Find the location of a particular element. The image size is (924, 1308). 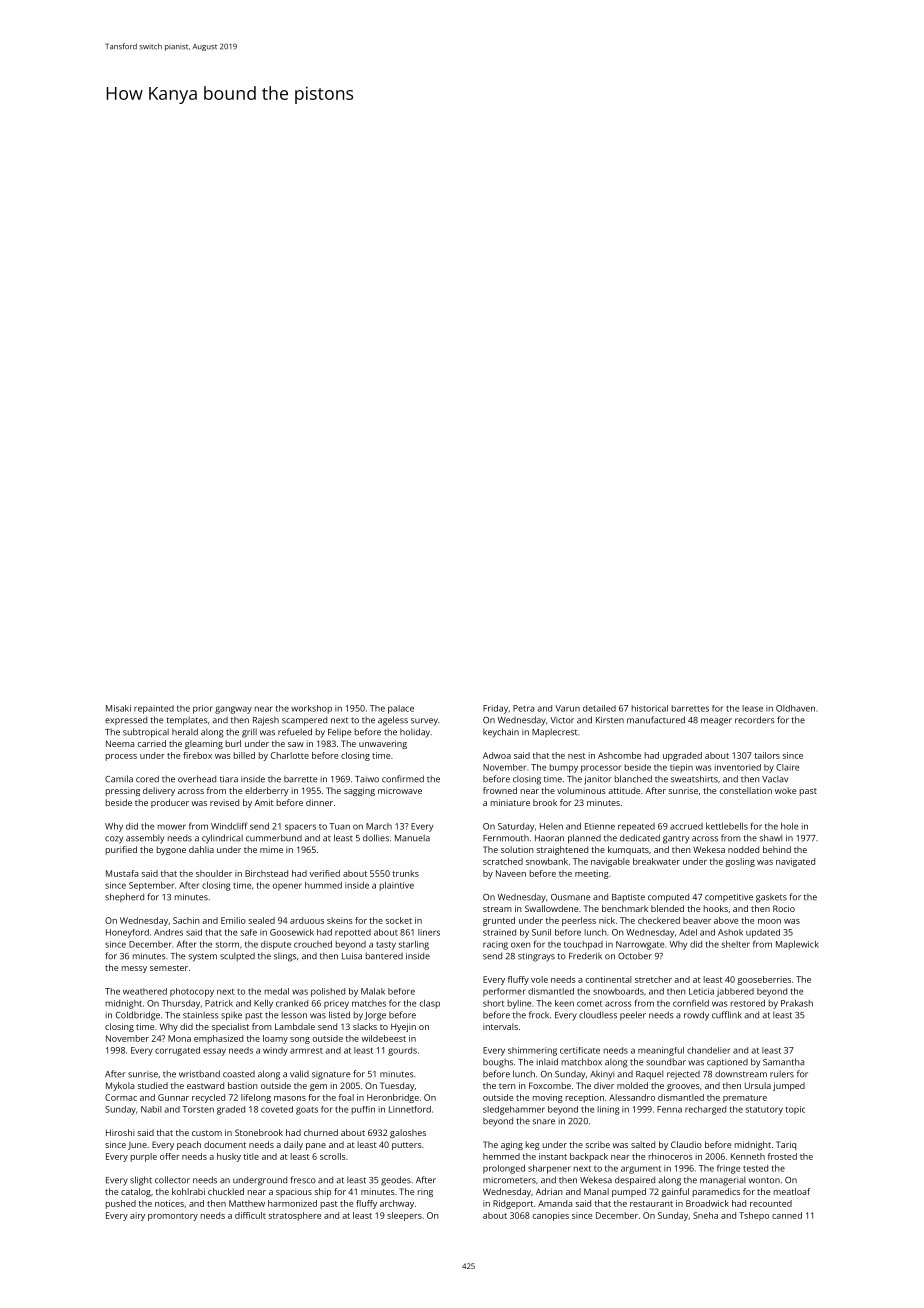

solution is located at coordinates (517, 849).
